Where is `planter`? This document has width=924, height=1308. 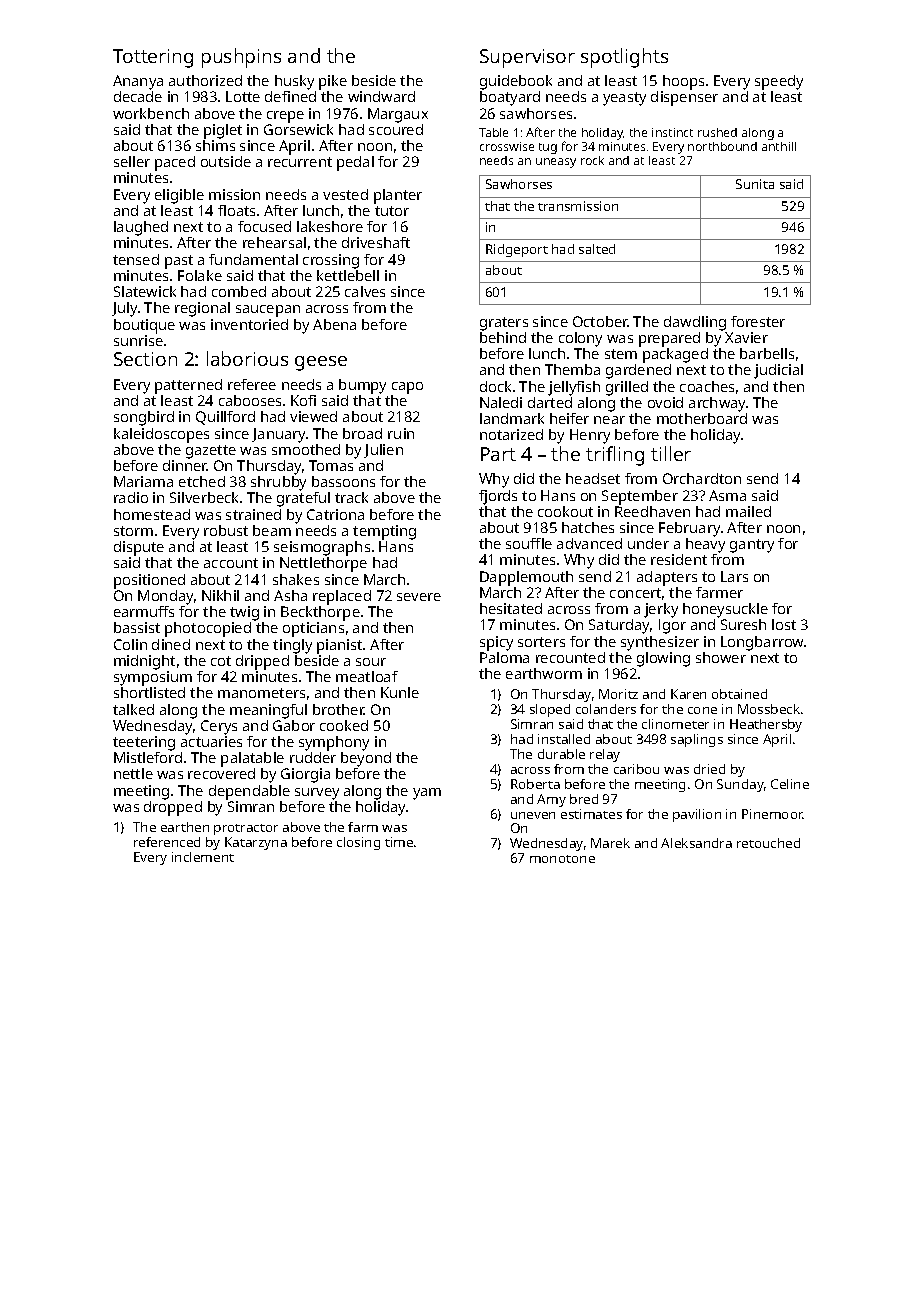 planter is located at coordinates (398, 196).
